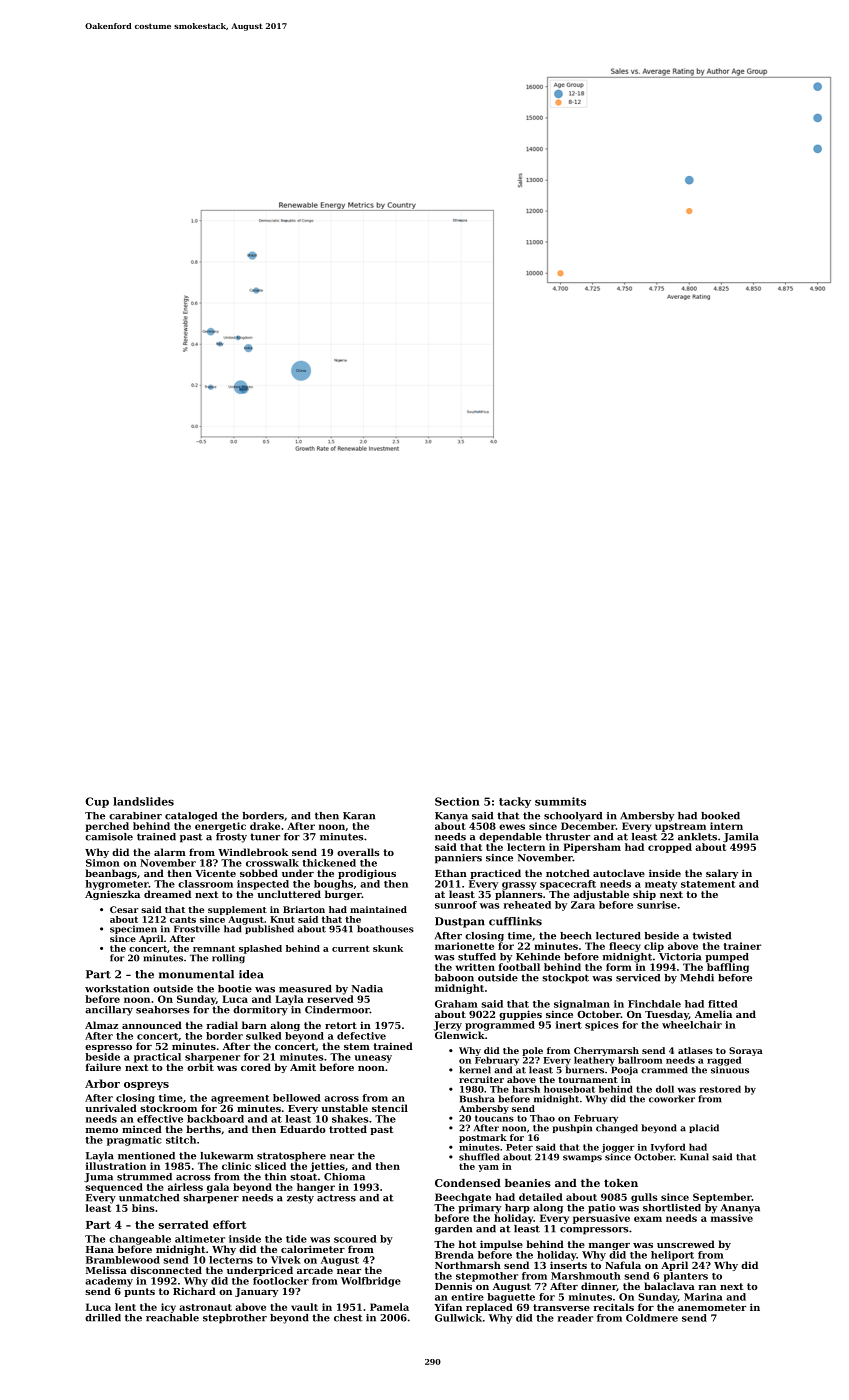 This page has height=1400, width=849. What do you see at coordinates (727, 958) in the page?
I see `pumped` at bounding box center [727, 958].
